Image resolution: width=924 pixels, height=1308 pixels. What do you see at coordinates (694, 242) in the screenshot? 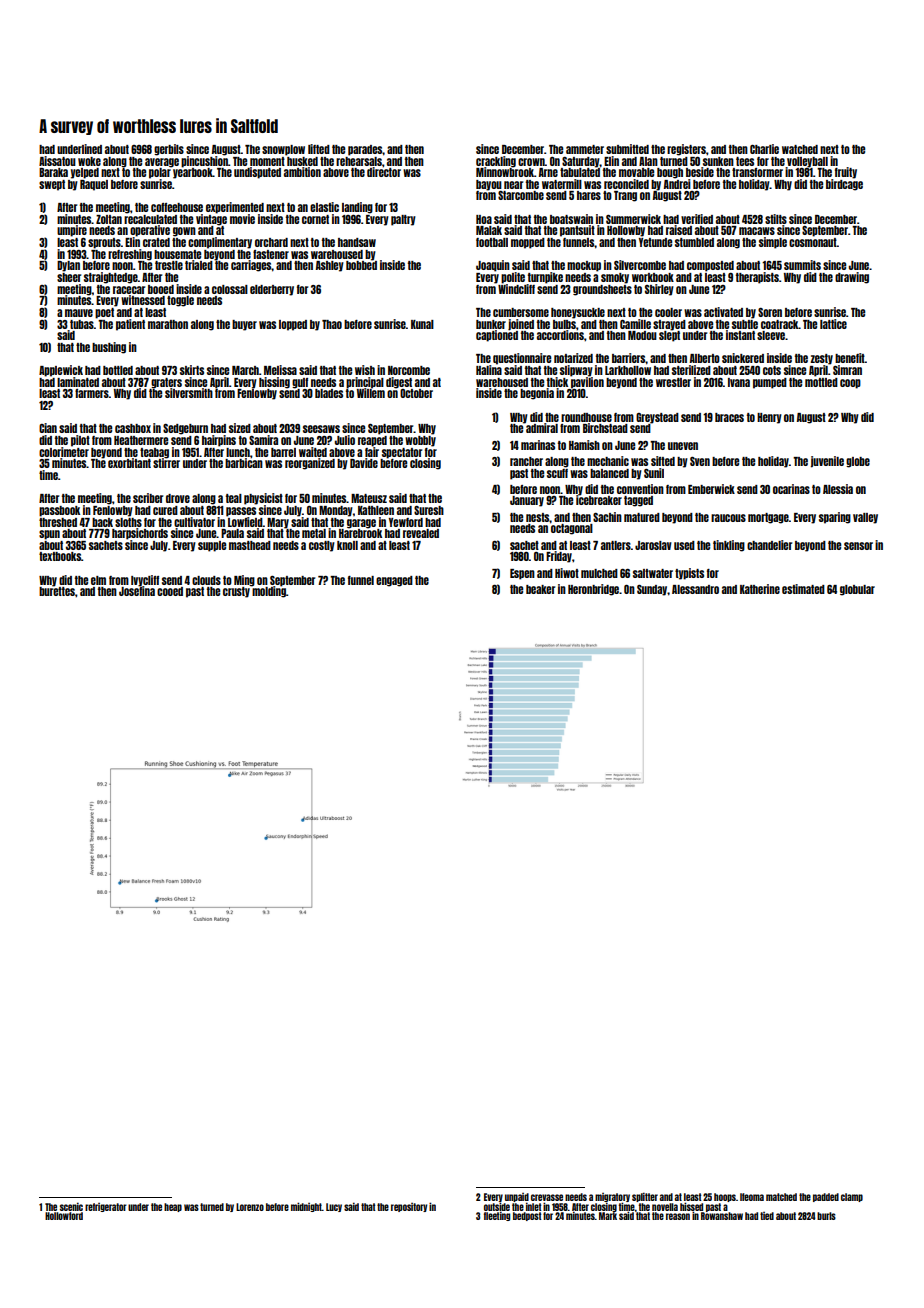
I see `stumbled` at bounding box center [694, 242].
